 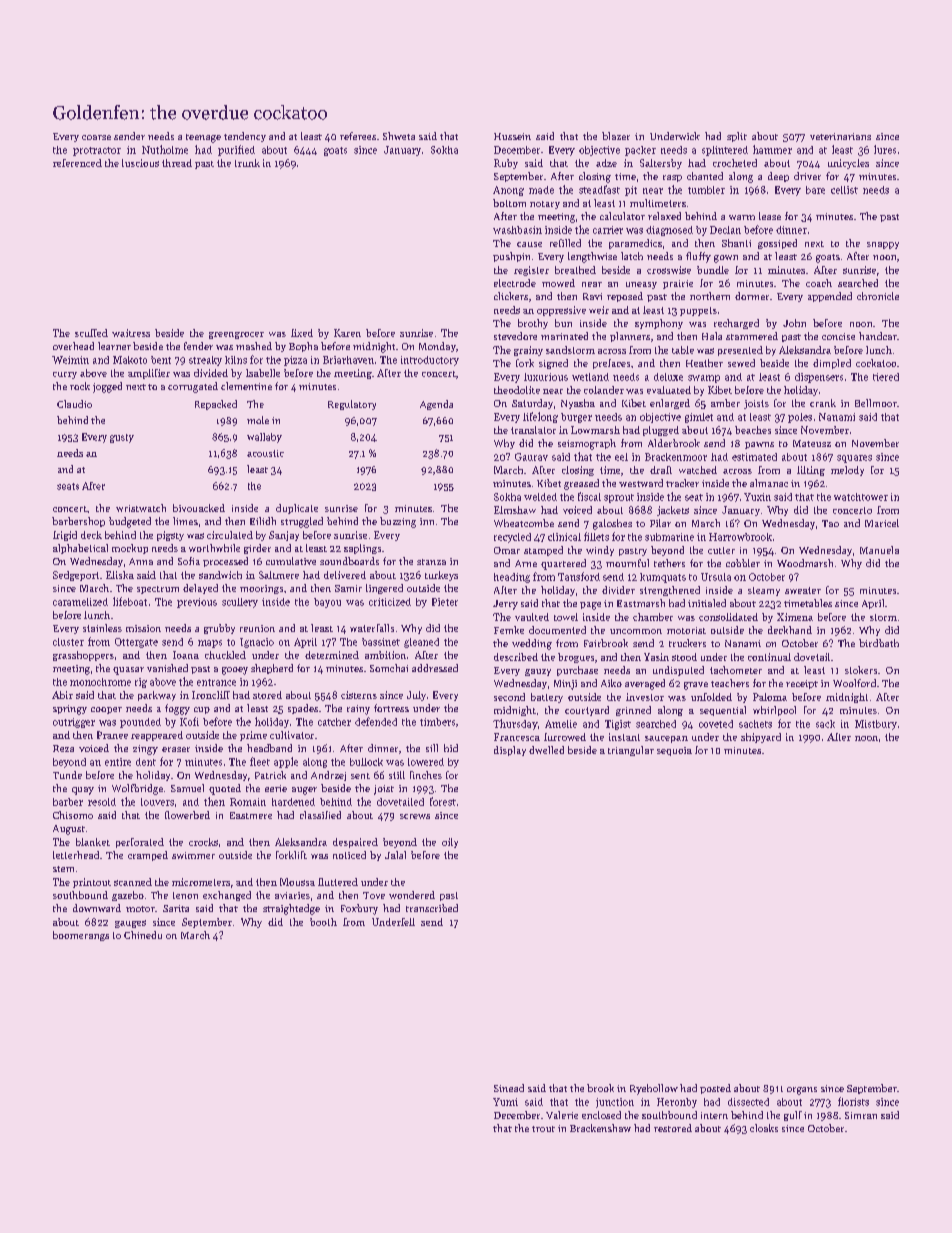 I want to click on Jerry, so click(x=505, y=605).
